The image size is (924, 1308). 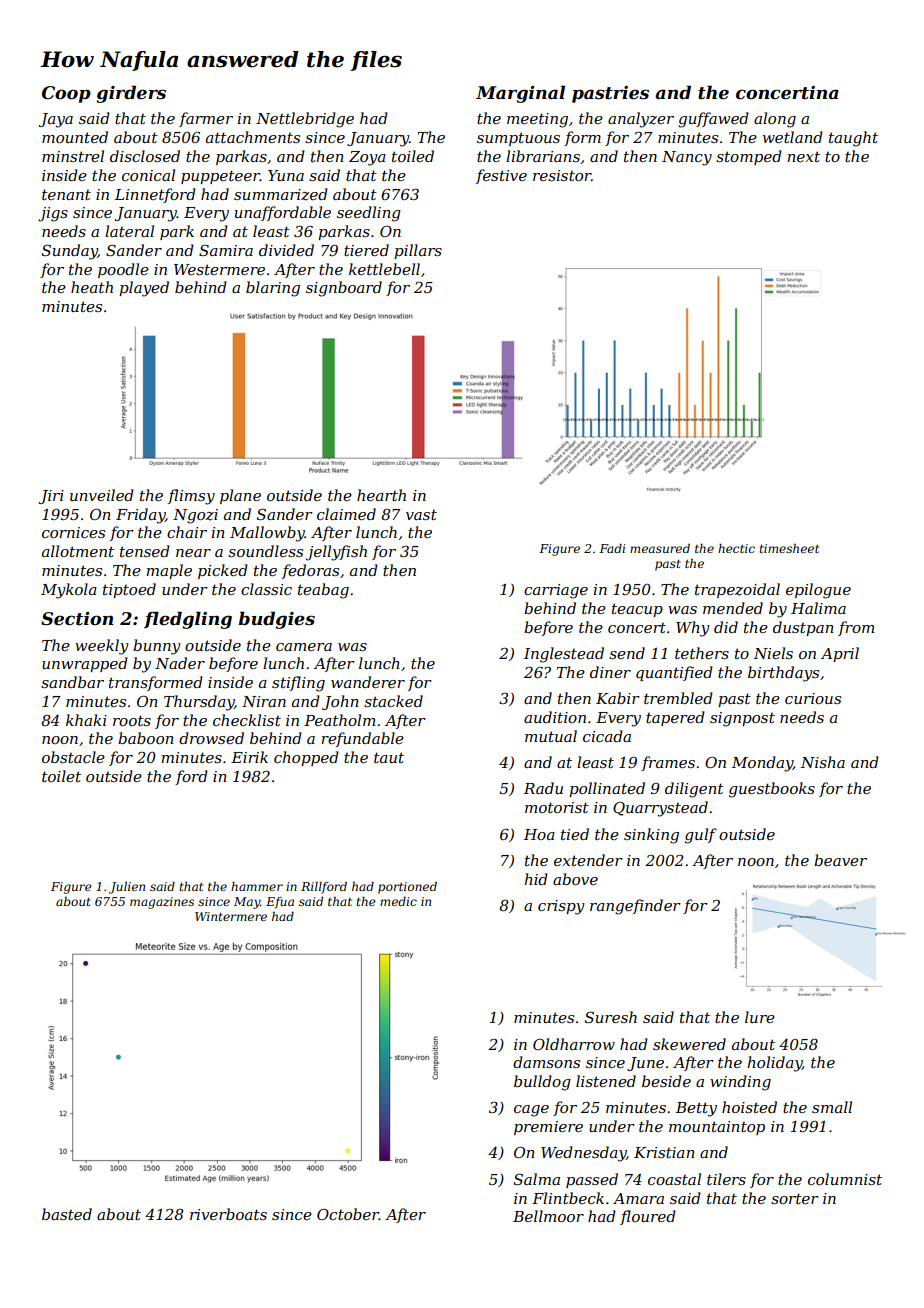 I want to click on bulldog, so click(x=542, y=1083).
